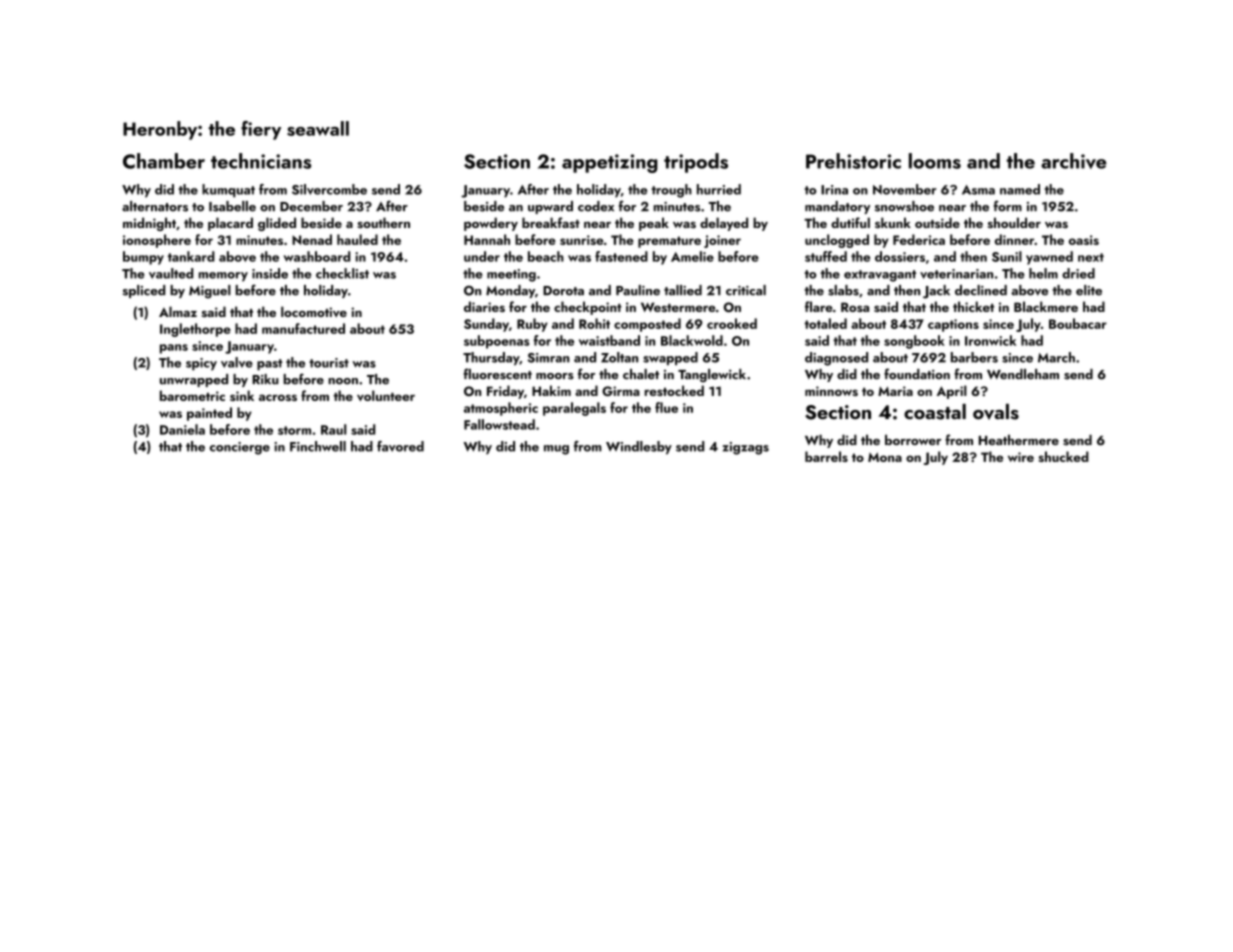  I want to click on Amelie, so click(692, 256).
